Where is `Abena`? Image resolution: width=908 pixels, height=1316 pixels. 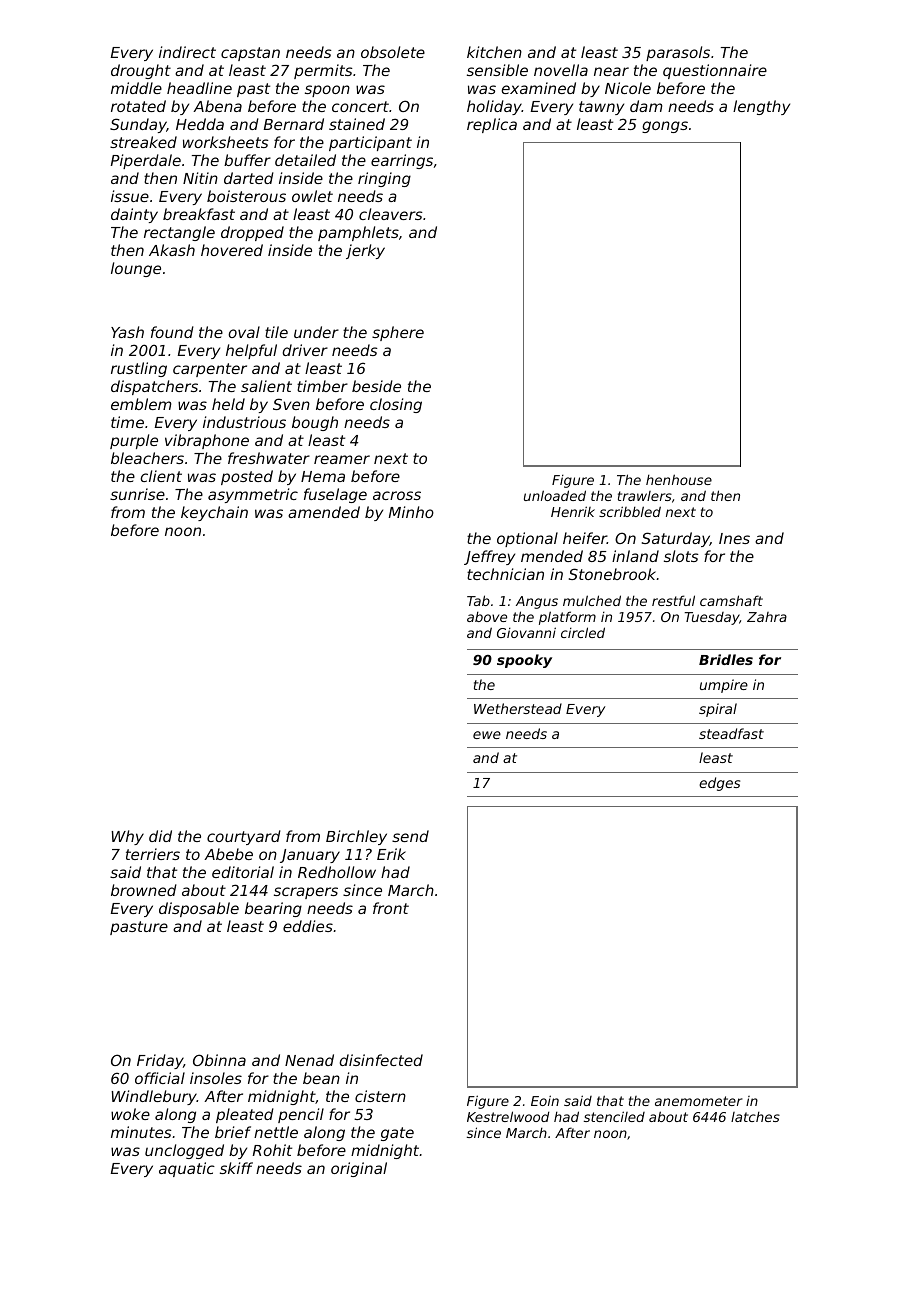 Abena is located at coordinates (217, 106).
